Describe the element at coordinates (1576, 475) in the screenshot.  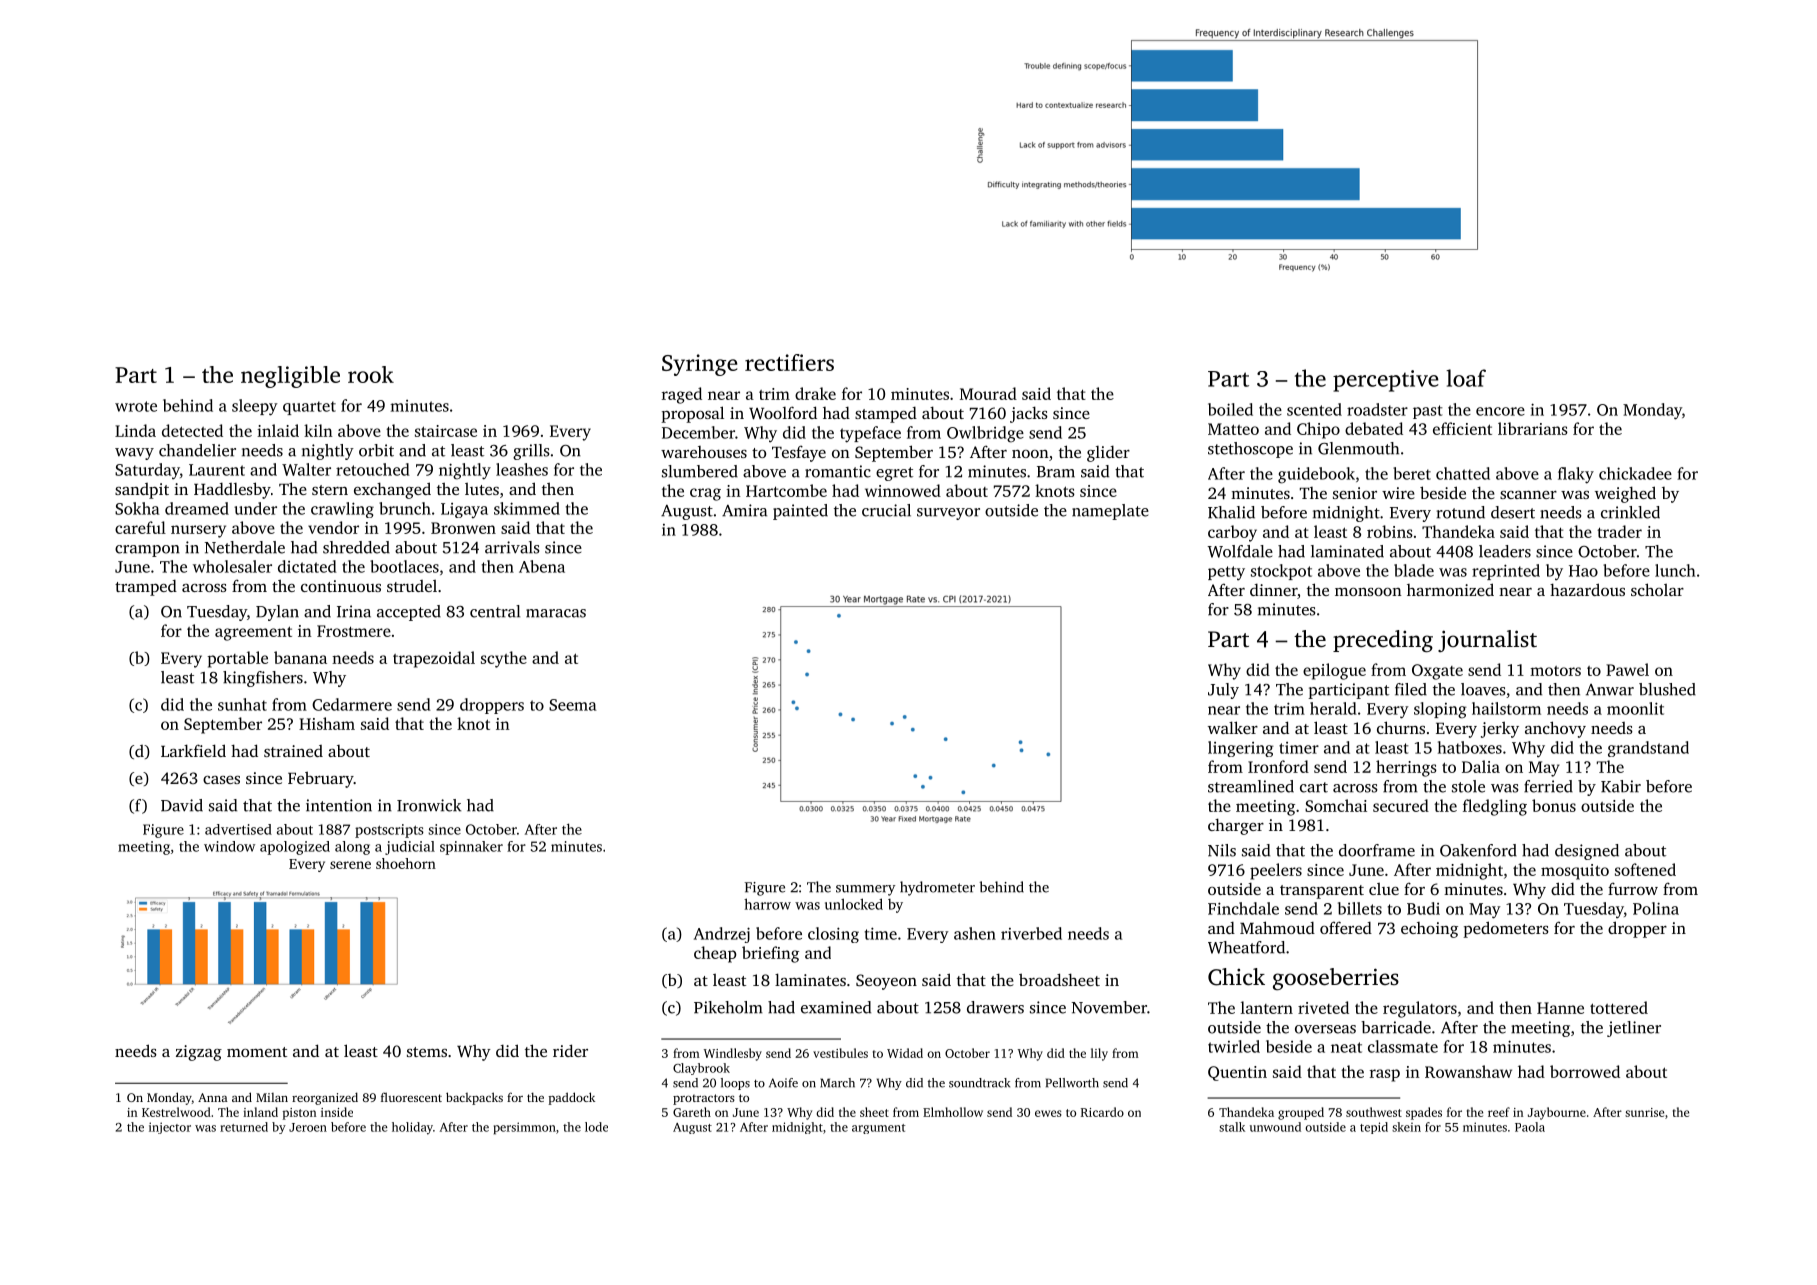
I see `flaky` at that location.
